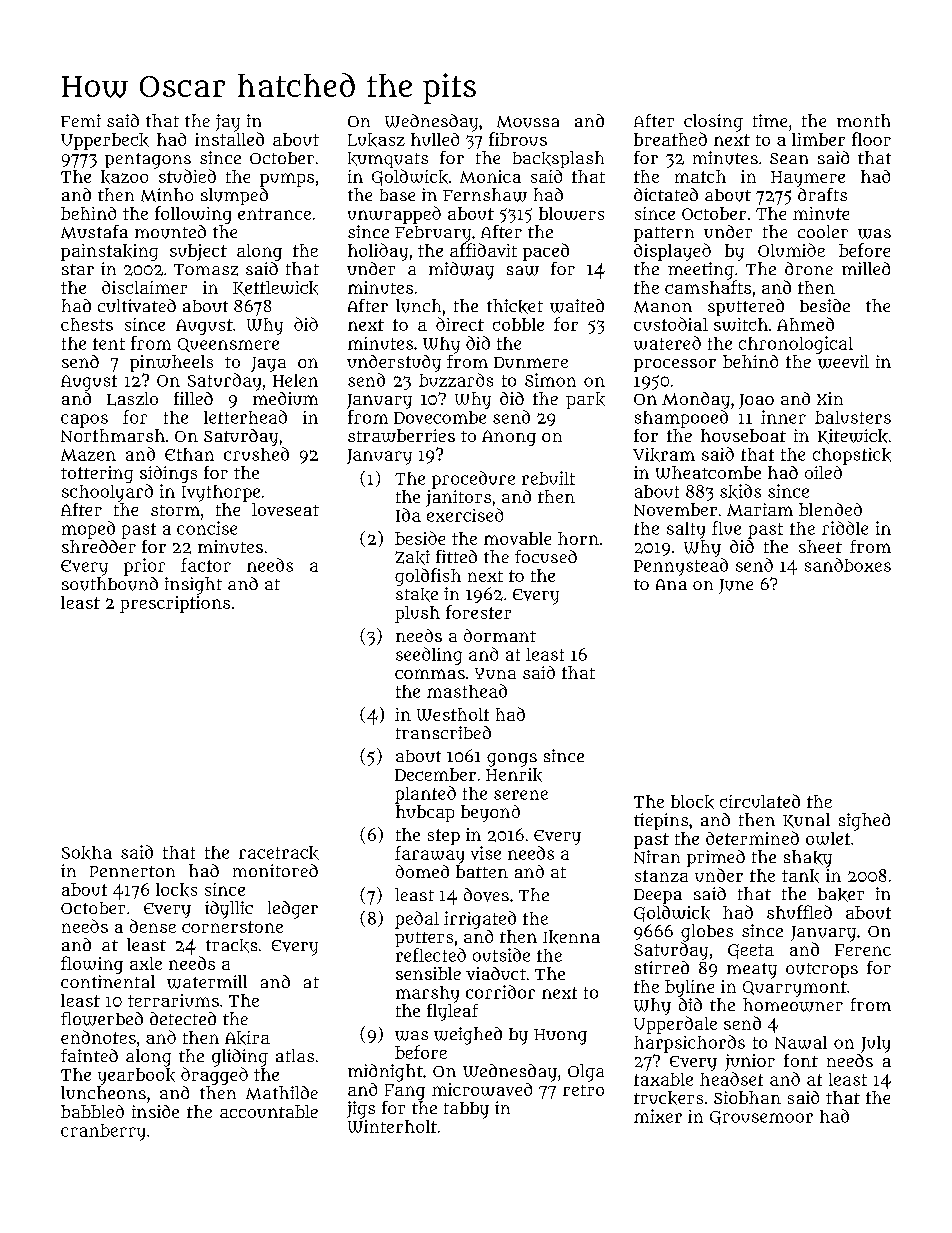 This screenshot has height=1233, width=952. Describe the element at coordinates (425, 795) in the screenshot. I see `planted` at that location.
